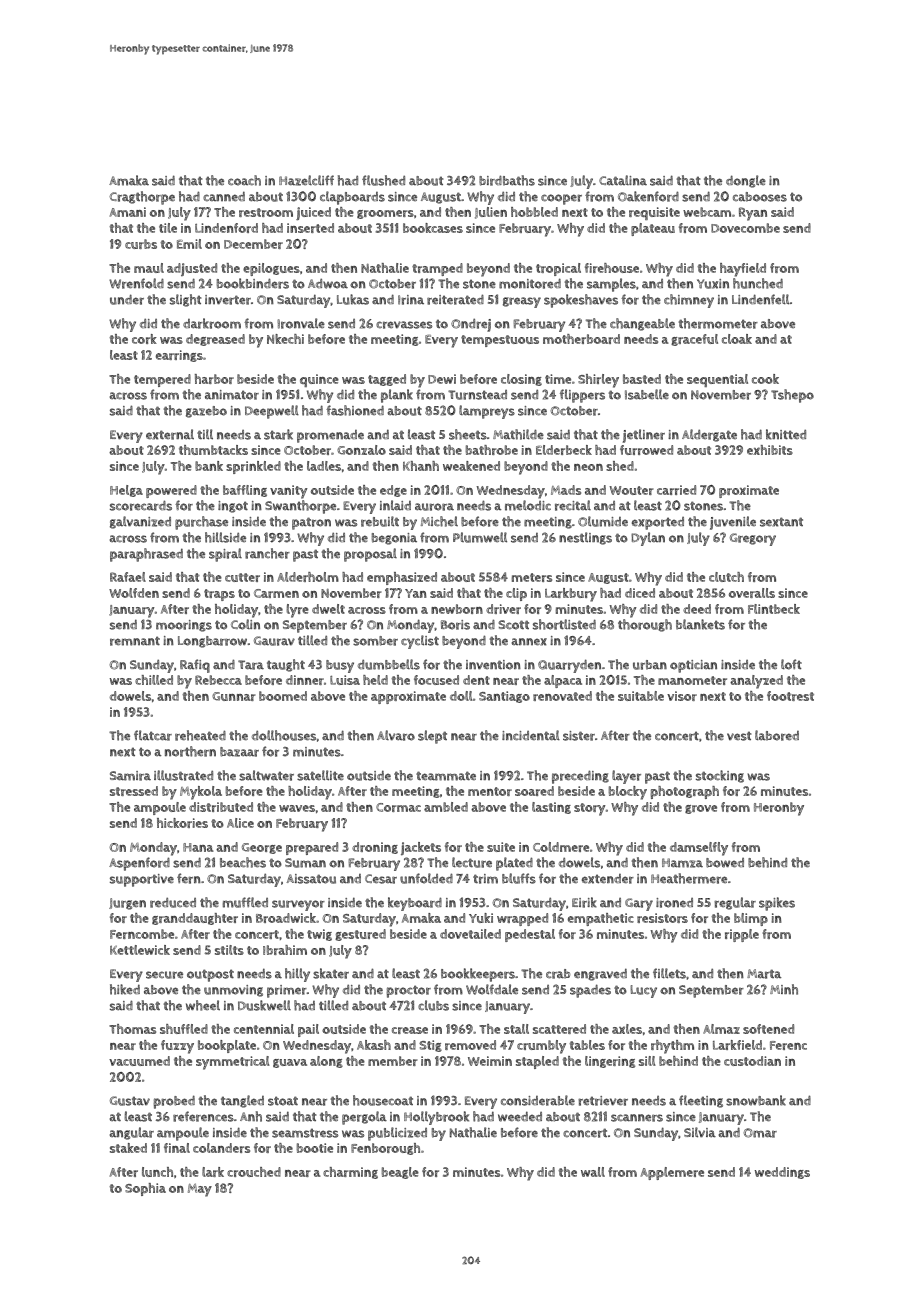  What do you see at coordinates (326, 1062) in the page?
I see `along` at bounding box center [326, 1062].
